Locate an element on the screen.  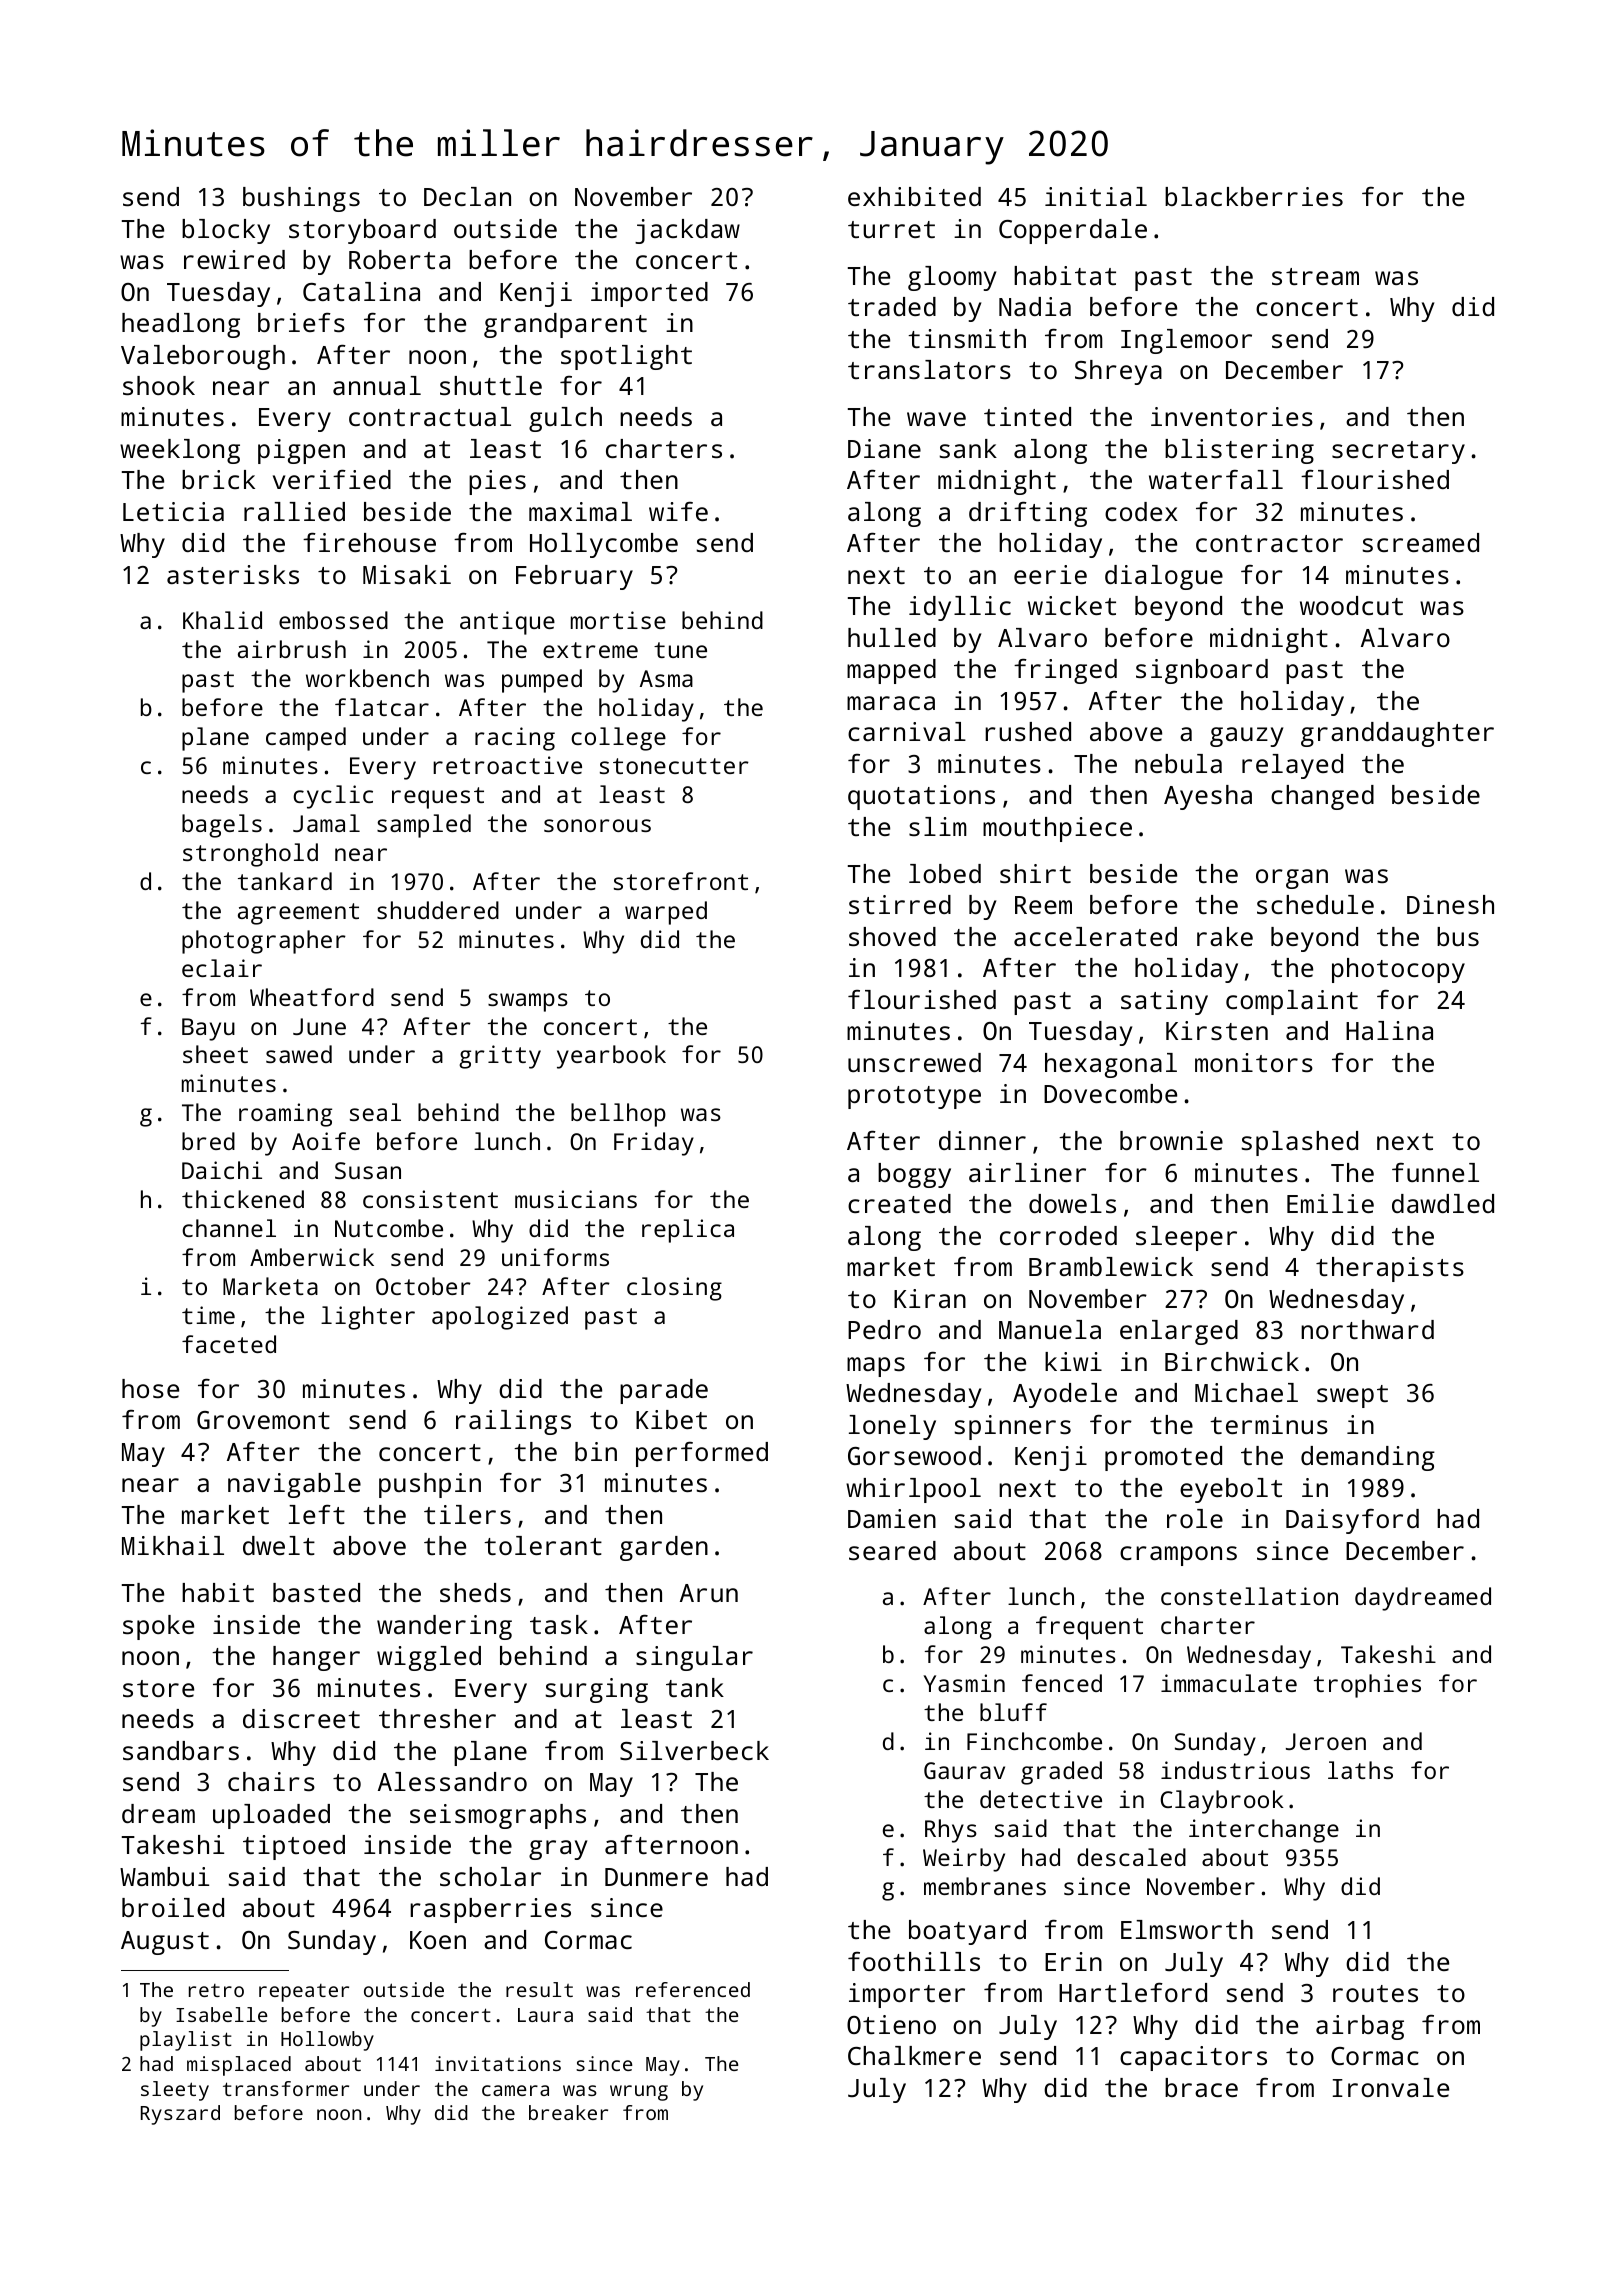
Pedro is located at coordinates (884, 1329).
